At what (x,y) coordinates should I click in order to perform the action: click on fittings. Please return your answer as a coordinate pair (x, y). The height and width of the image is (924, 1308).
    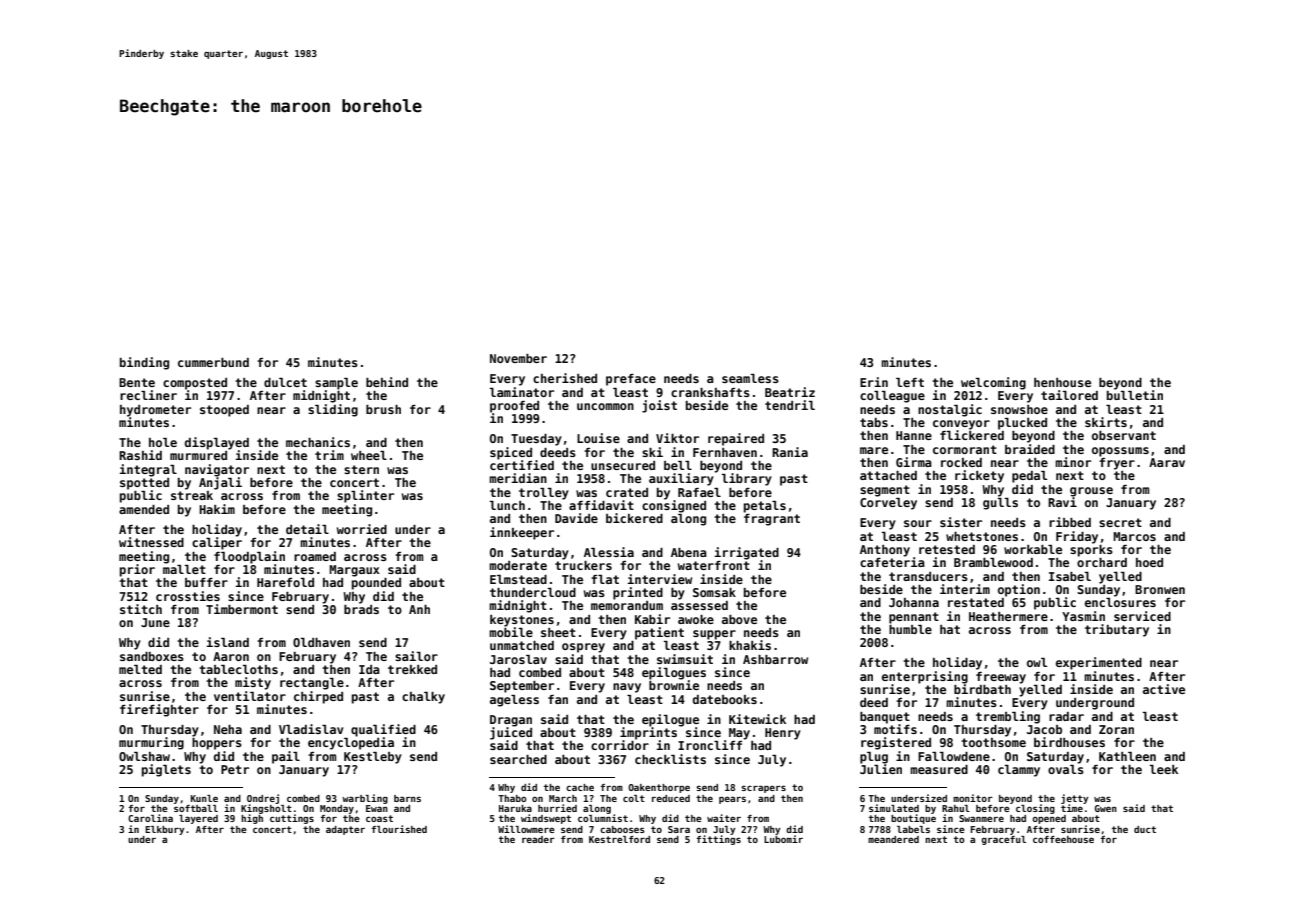
    Looking at the image, I should click on (718, 840).
